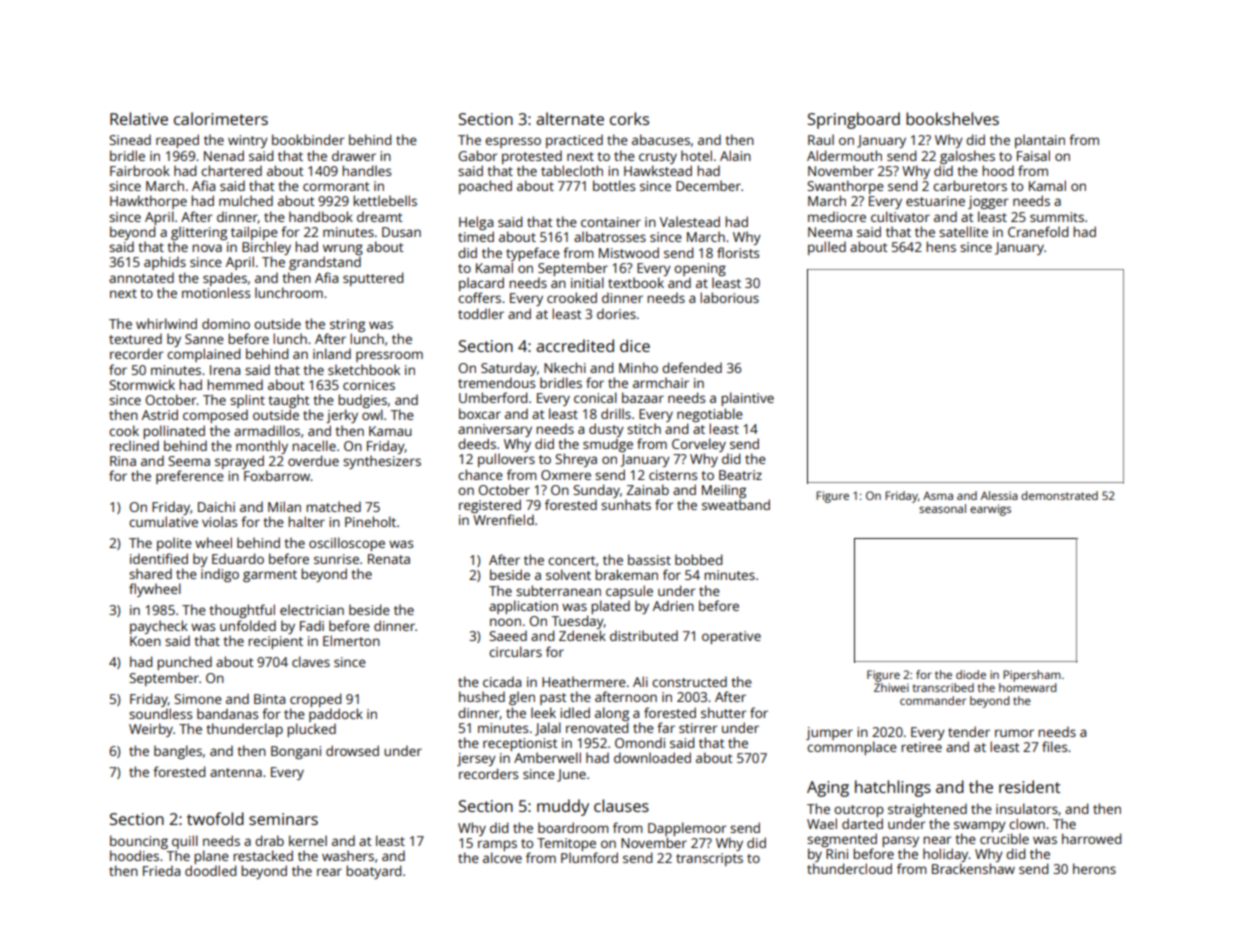  I want to click on electrician, so click(312, 609).
